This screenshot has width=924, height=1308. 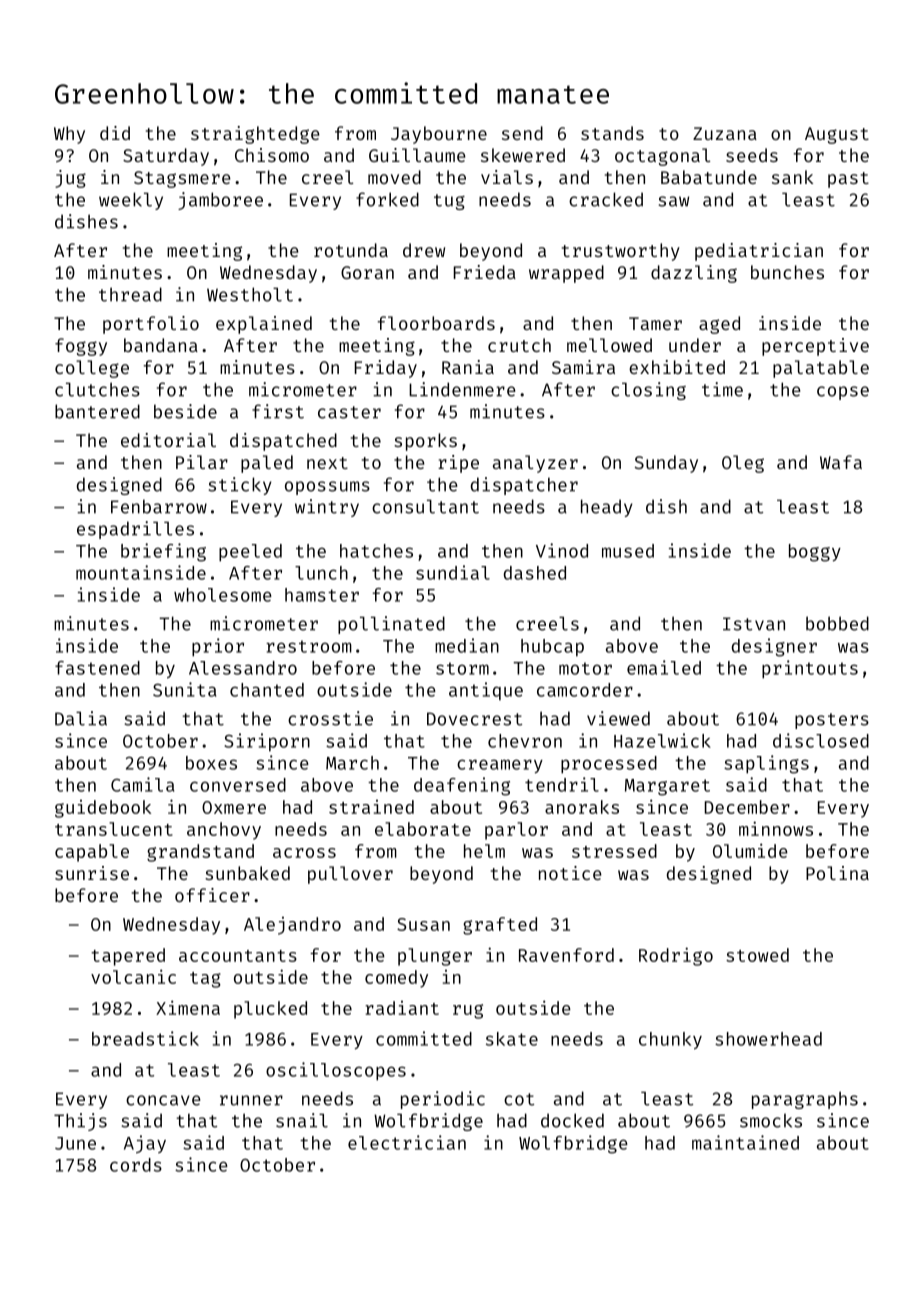 What do you see at coordinates (666, 464) in the screenshot?
I see `Sunday` at bounding box center [666, 464].
